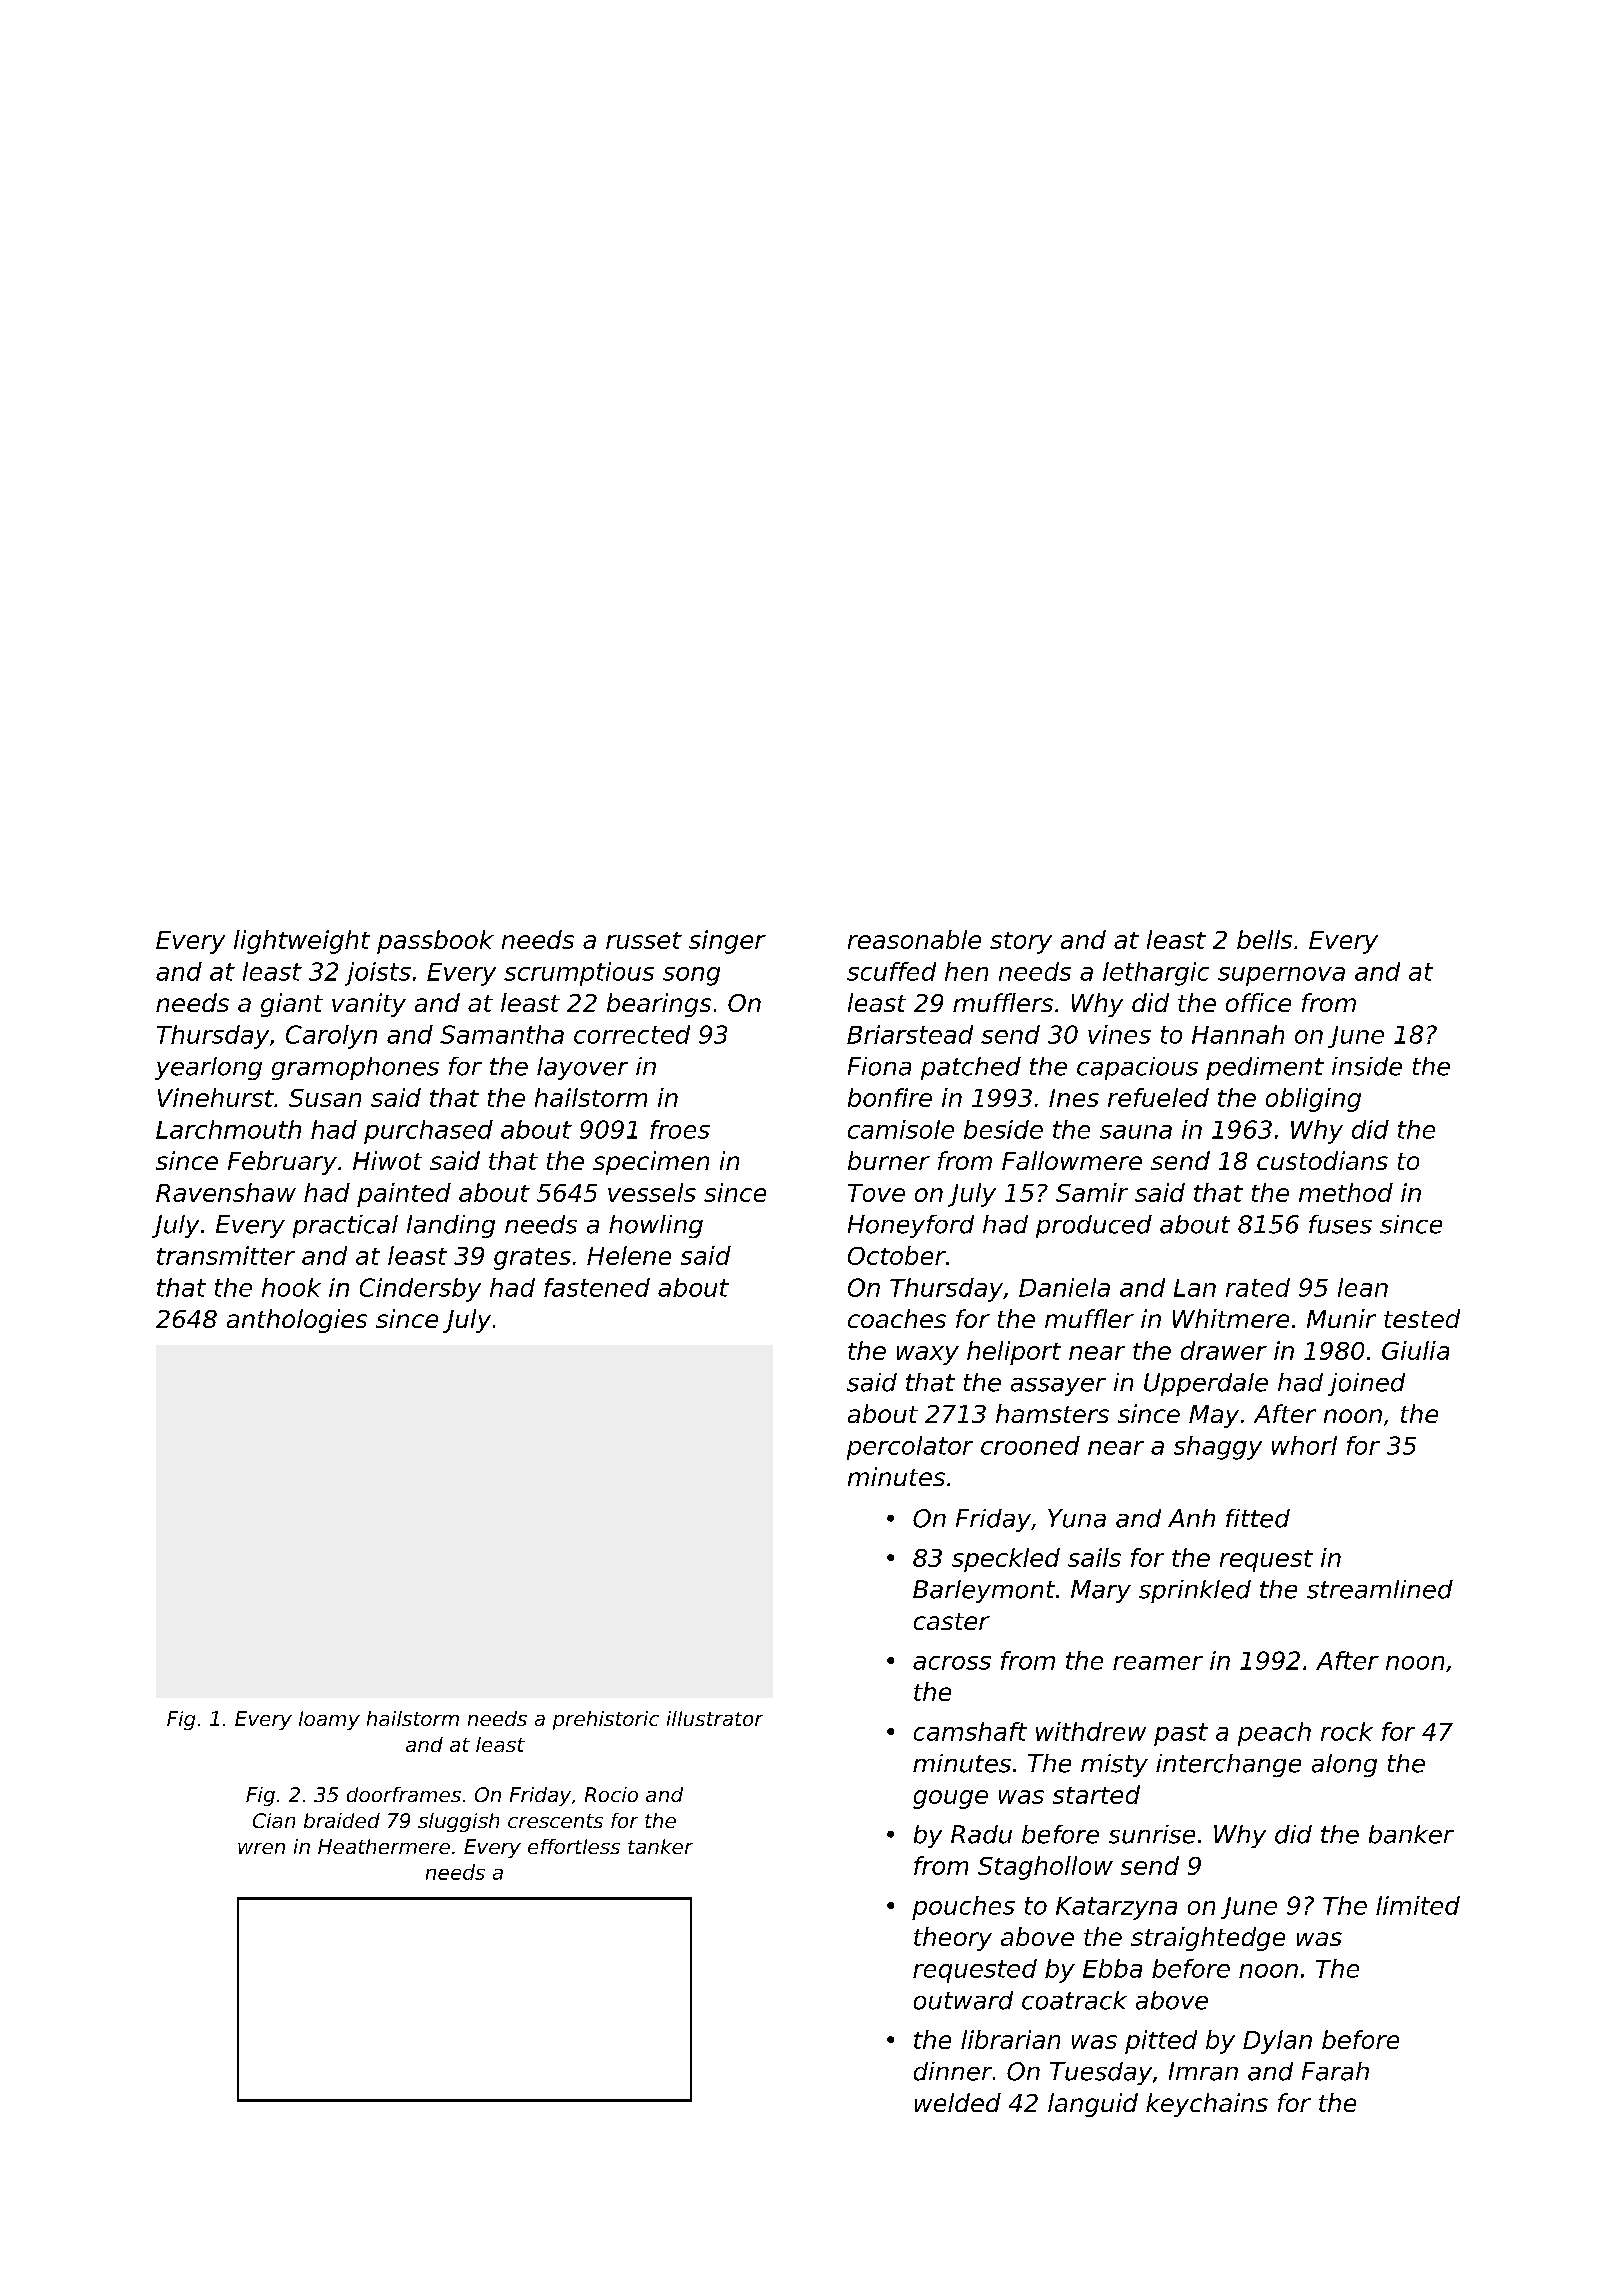 This screenshot has height=2292, width=1620. Describe the element at coordinates (274, 1820) in the screenshot. I see `Cian` at that location.
